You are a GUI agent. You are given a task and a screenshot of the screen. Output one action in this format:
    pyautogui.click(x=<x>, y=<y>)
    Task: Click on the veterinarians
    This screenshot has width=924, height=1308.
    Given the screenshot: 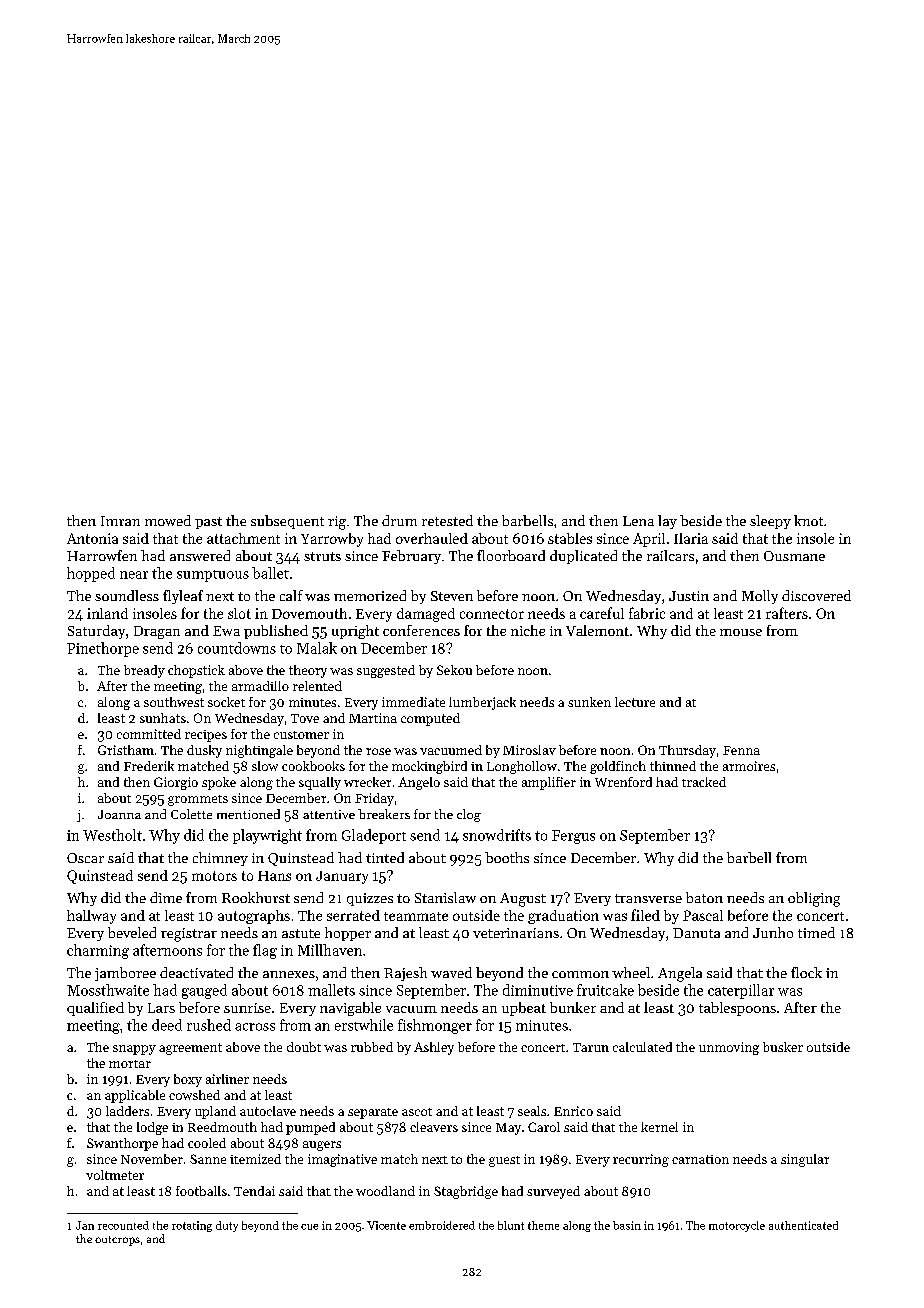 What is the action you would take?
    pyautogui.click(x=516, y=933)
